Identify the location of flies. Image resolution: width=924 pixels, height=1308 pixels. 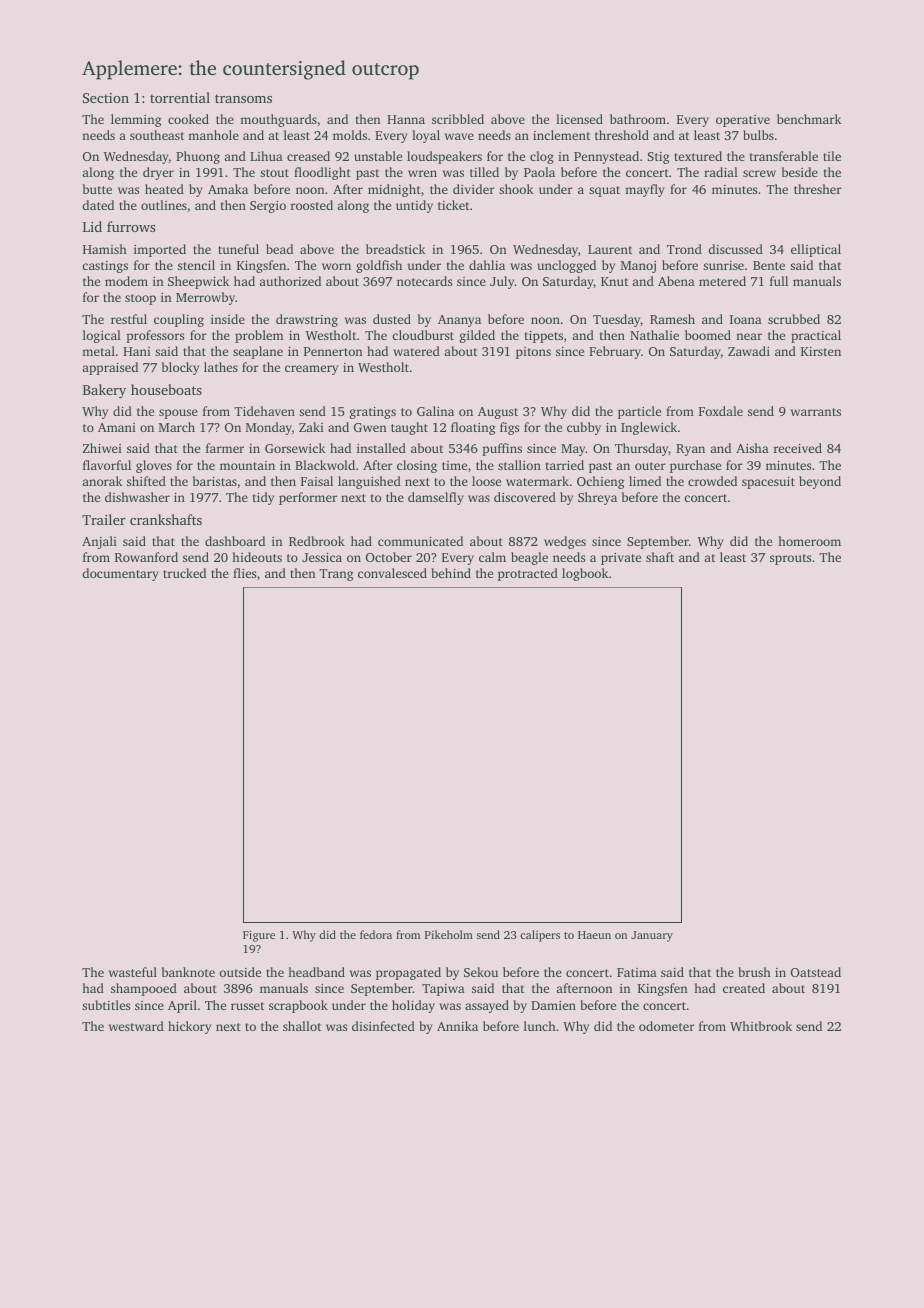
(244, 573).
